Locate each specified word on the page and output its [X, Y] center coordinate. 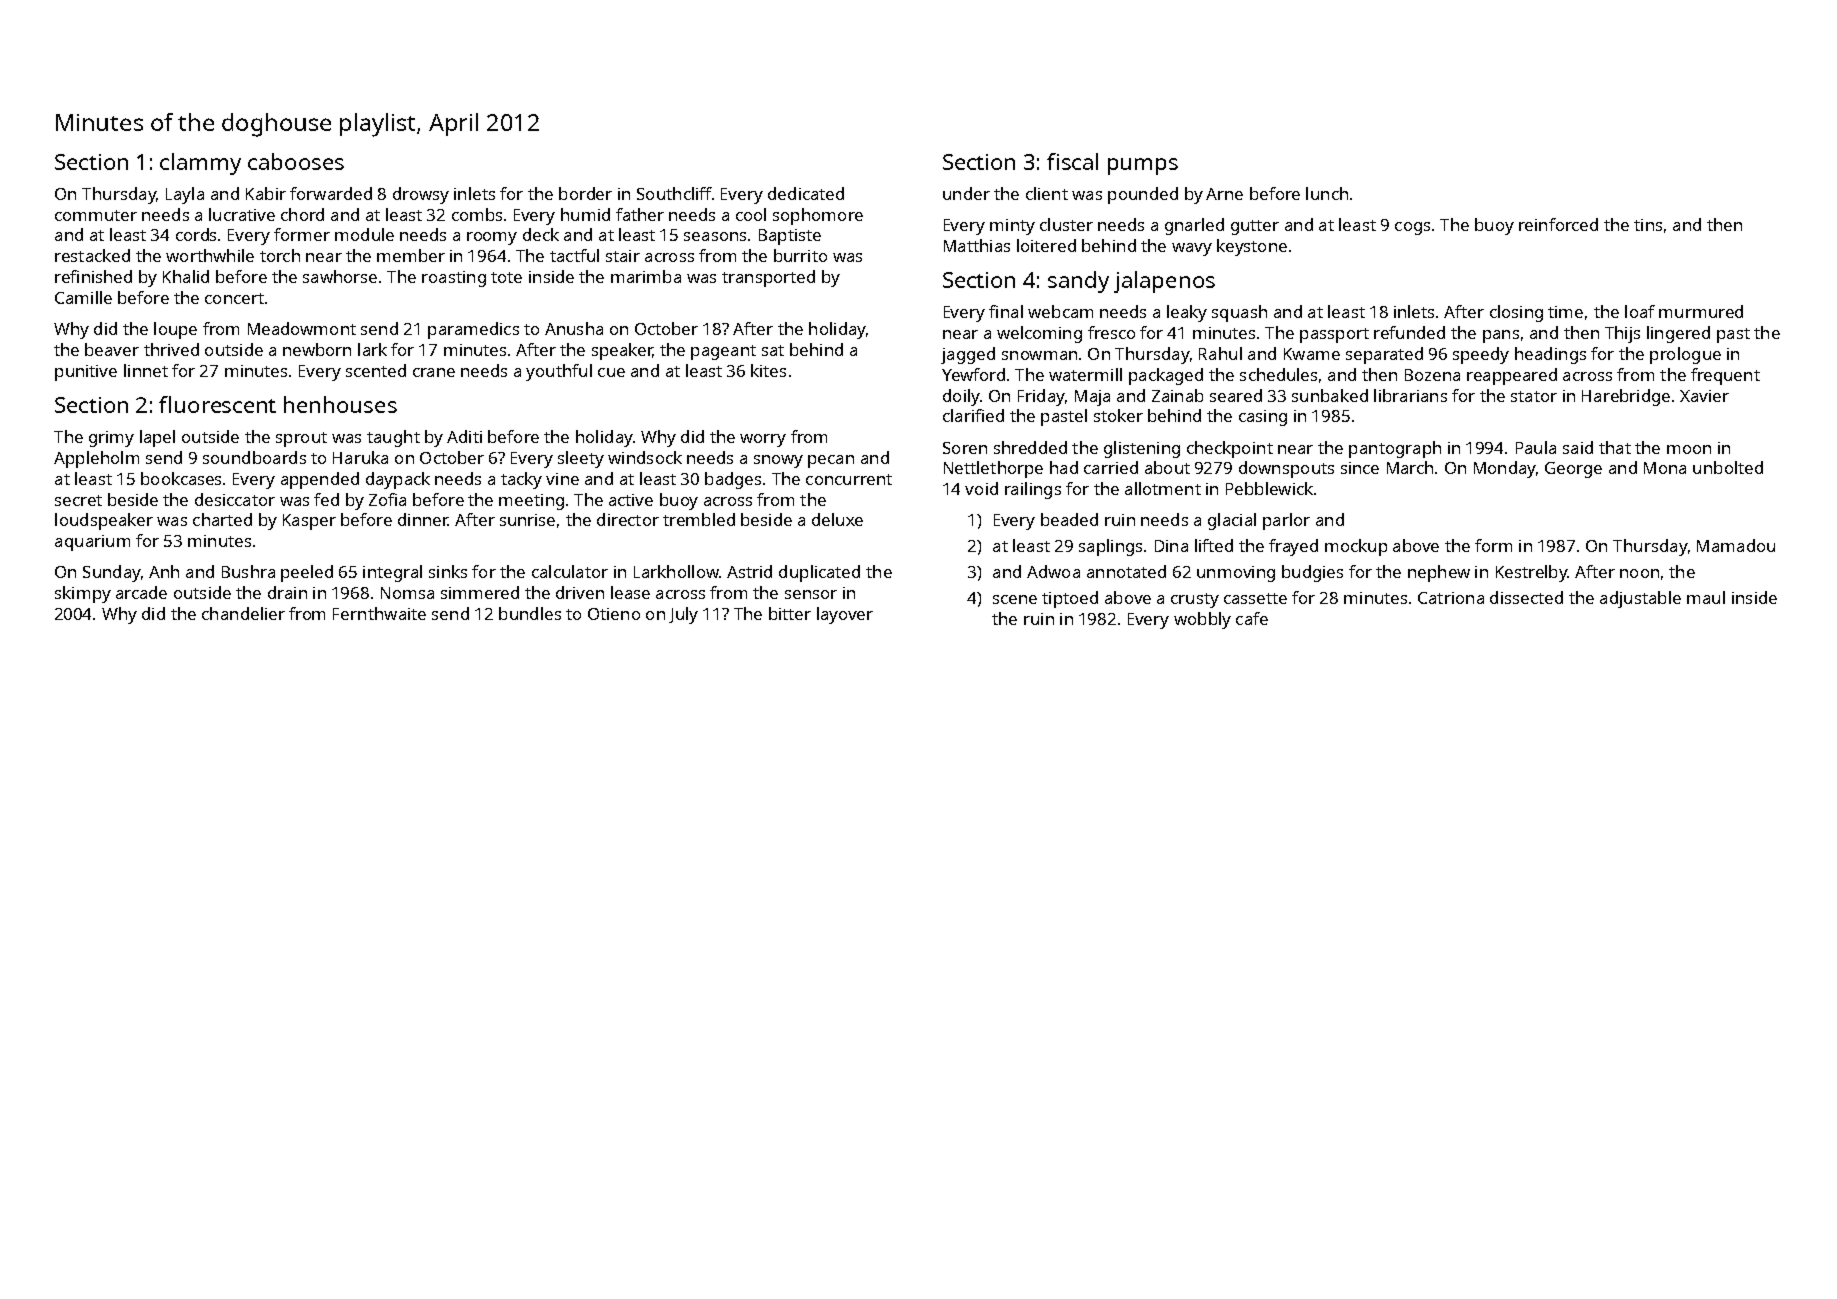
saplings [1110, 547]
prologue [1685, 355]
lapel [157, 438]
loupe [175, 330]
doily [961, 397]
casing [1263, 418]
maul [1706, 597]
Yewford [973, 374]
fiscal [1072, 161]
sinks [448, 571]
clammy [200, 164]
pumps [1143, 166]
